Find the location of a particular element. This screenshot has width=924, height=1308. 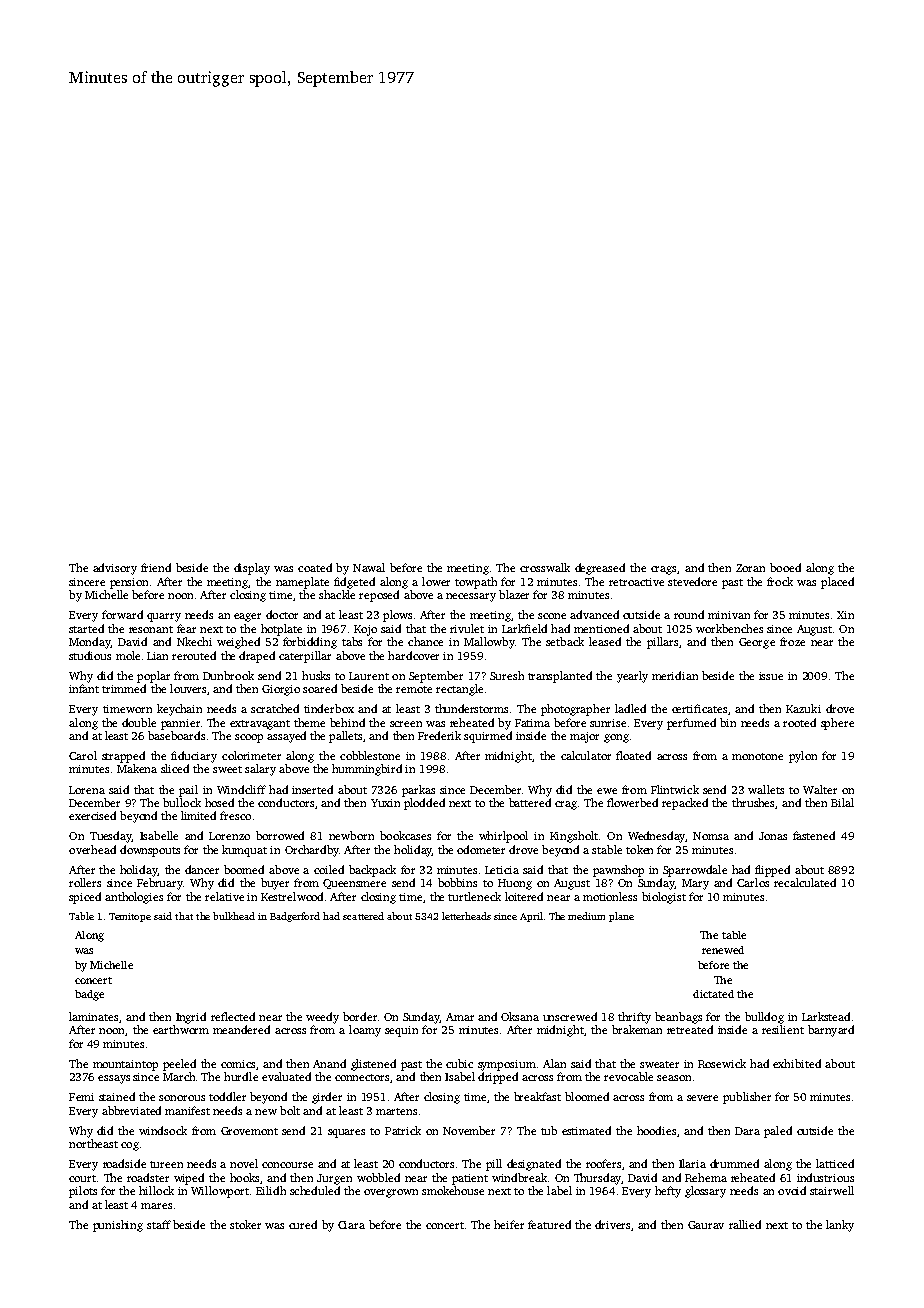

recalculated is located at coordinates (805, 882).
